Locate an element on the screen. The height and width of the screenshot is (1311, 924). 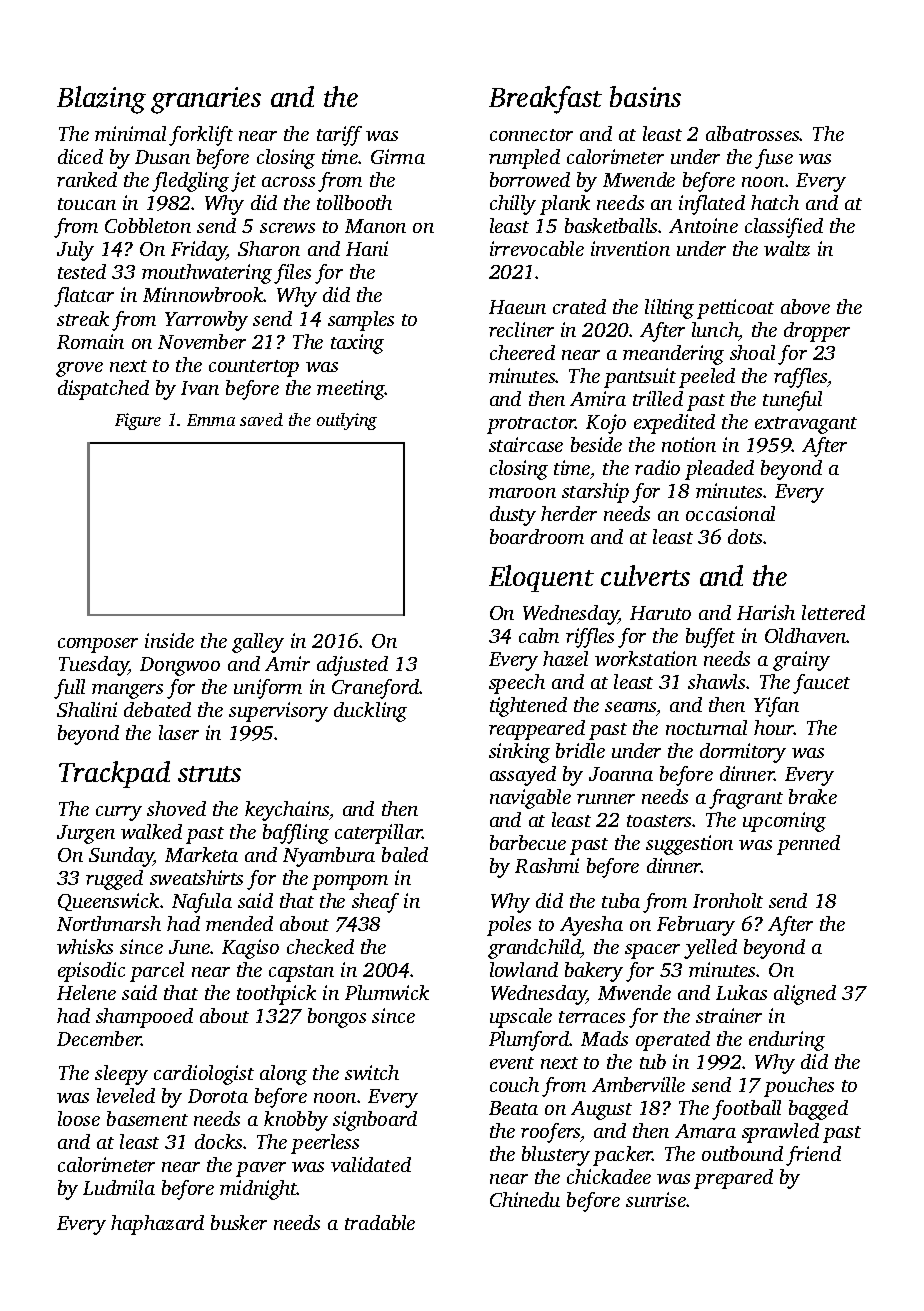
paver is located at coordinates (261, 1169).
